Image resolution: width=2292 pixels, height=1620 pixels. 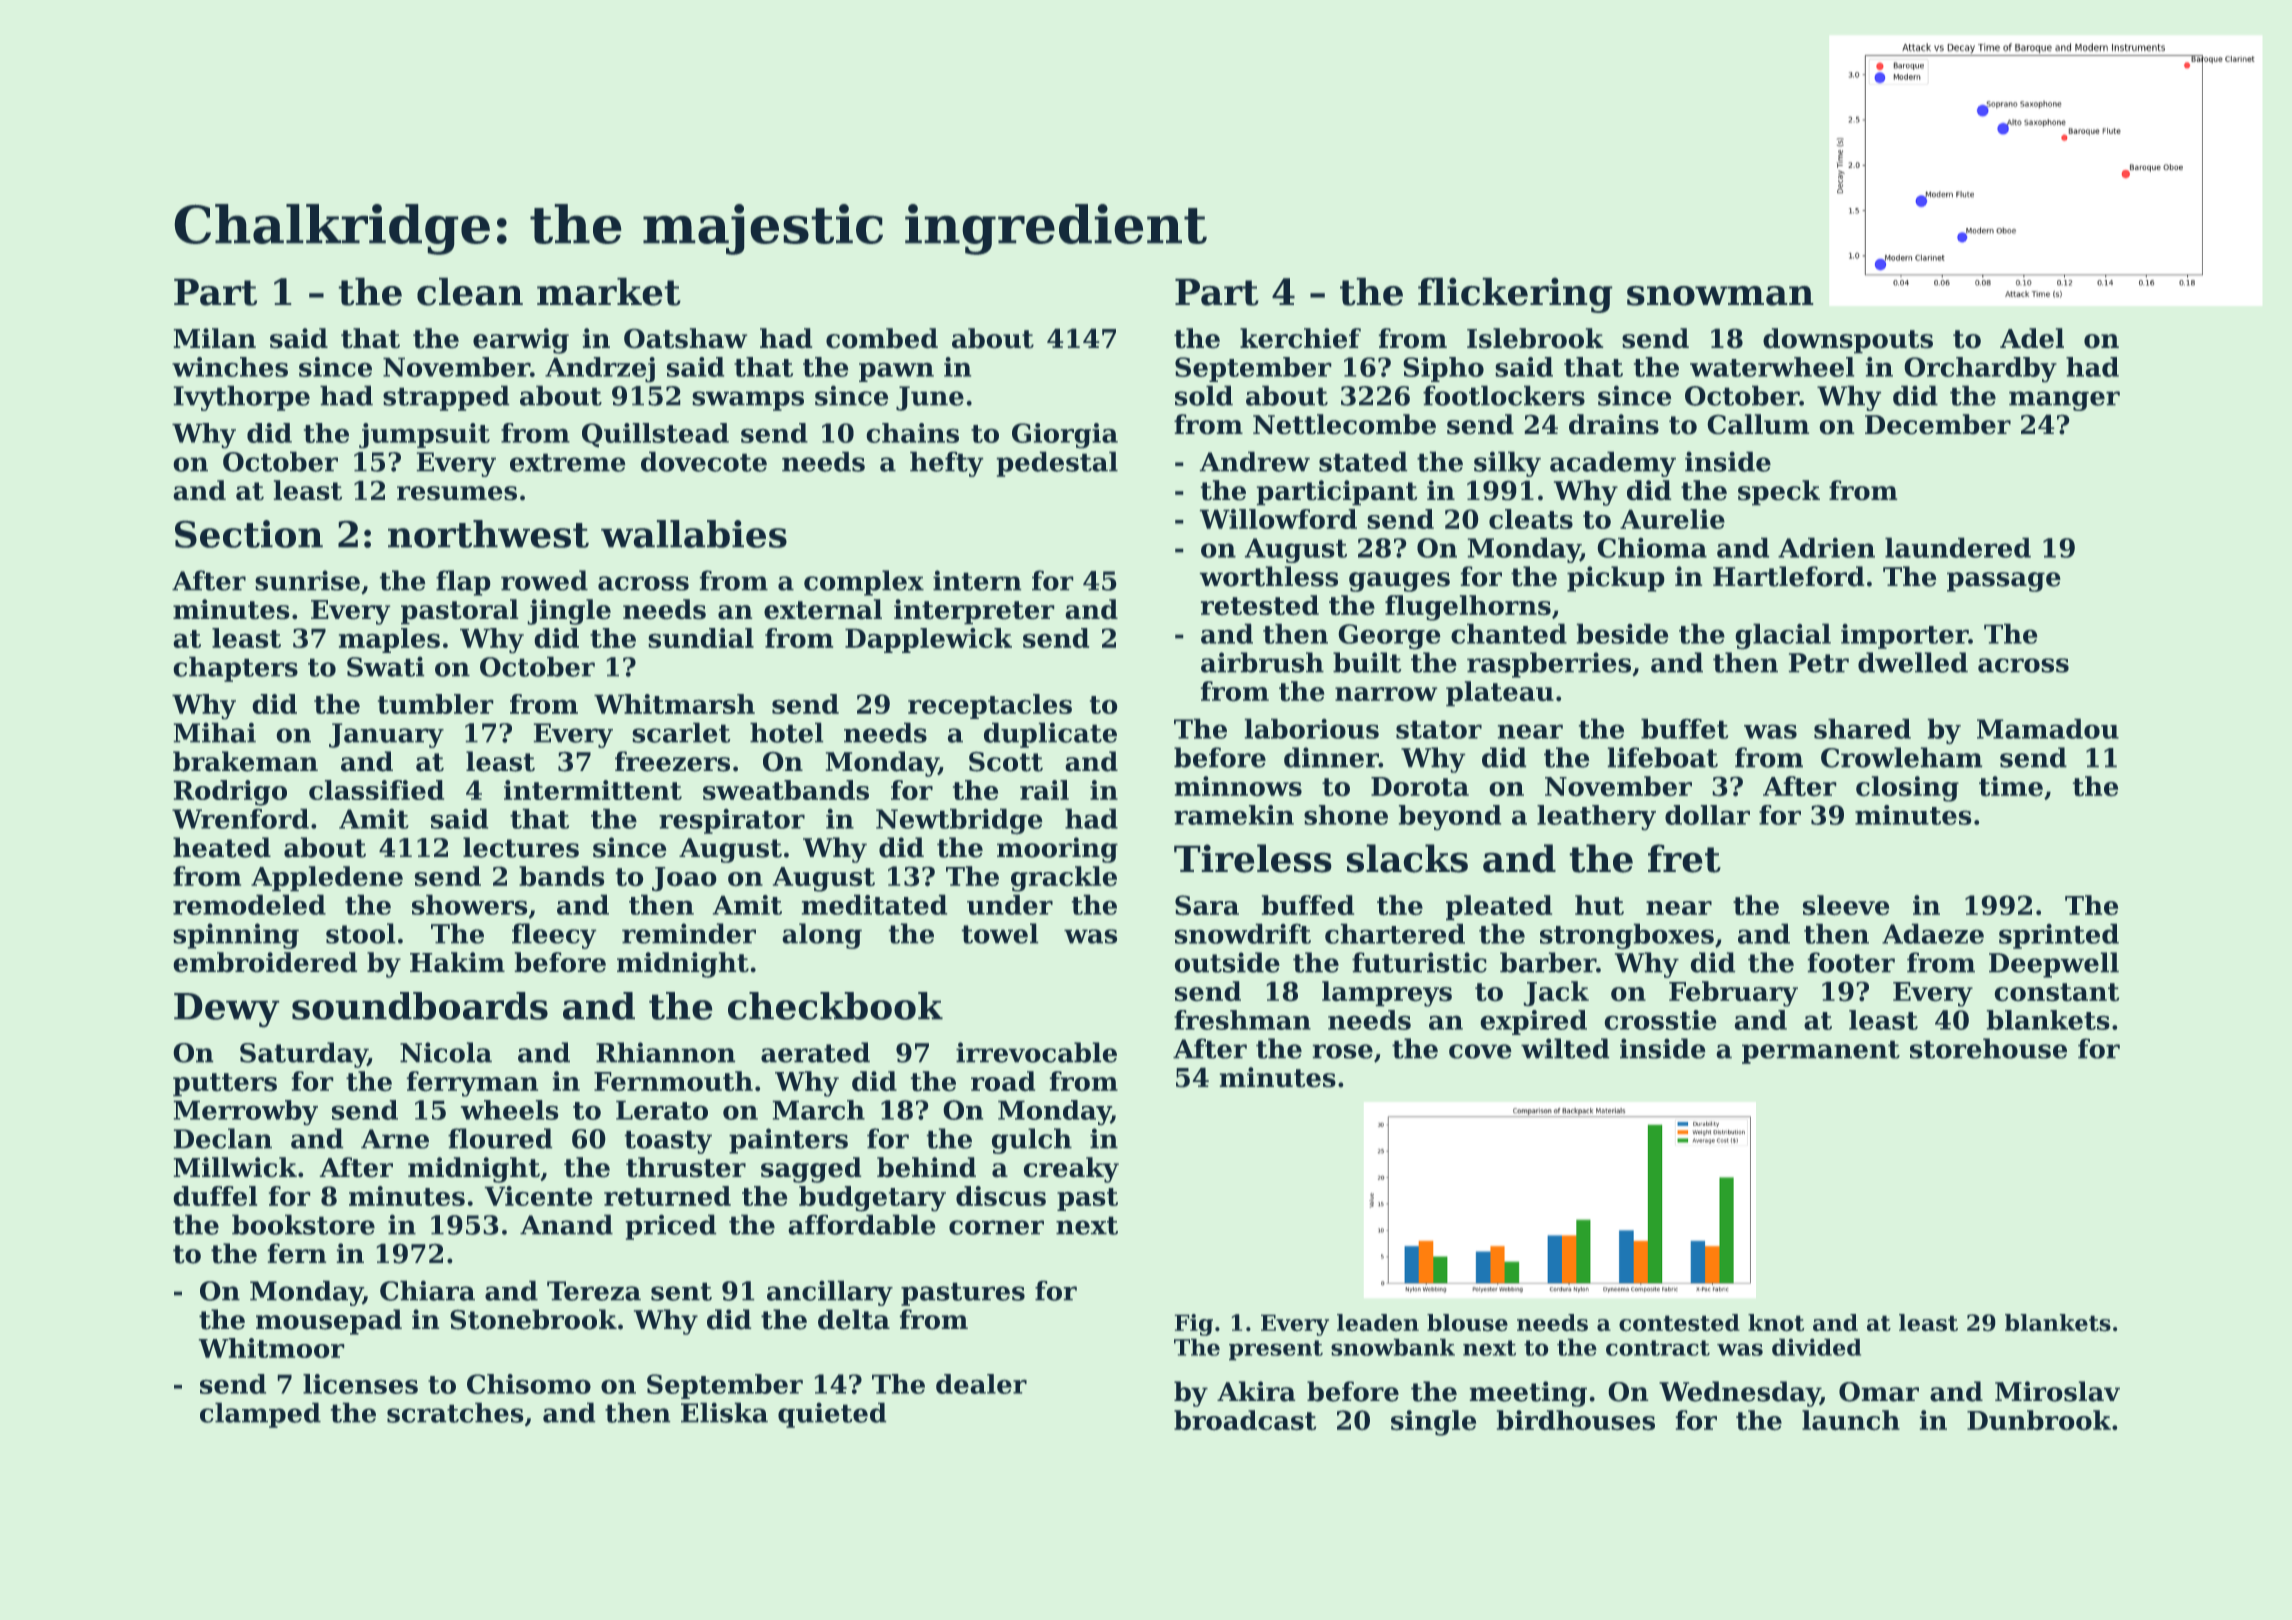 I want to click on Willowford, so click(x=1278, y=519).
